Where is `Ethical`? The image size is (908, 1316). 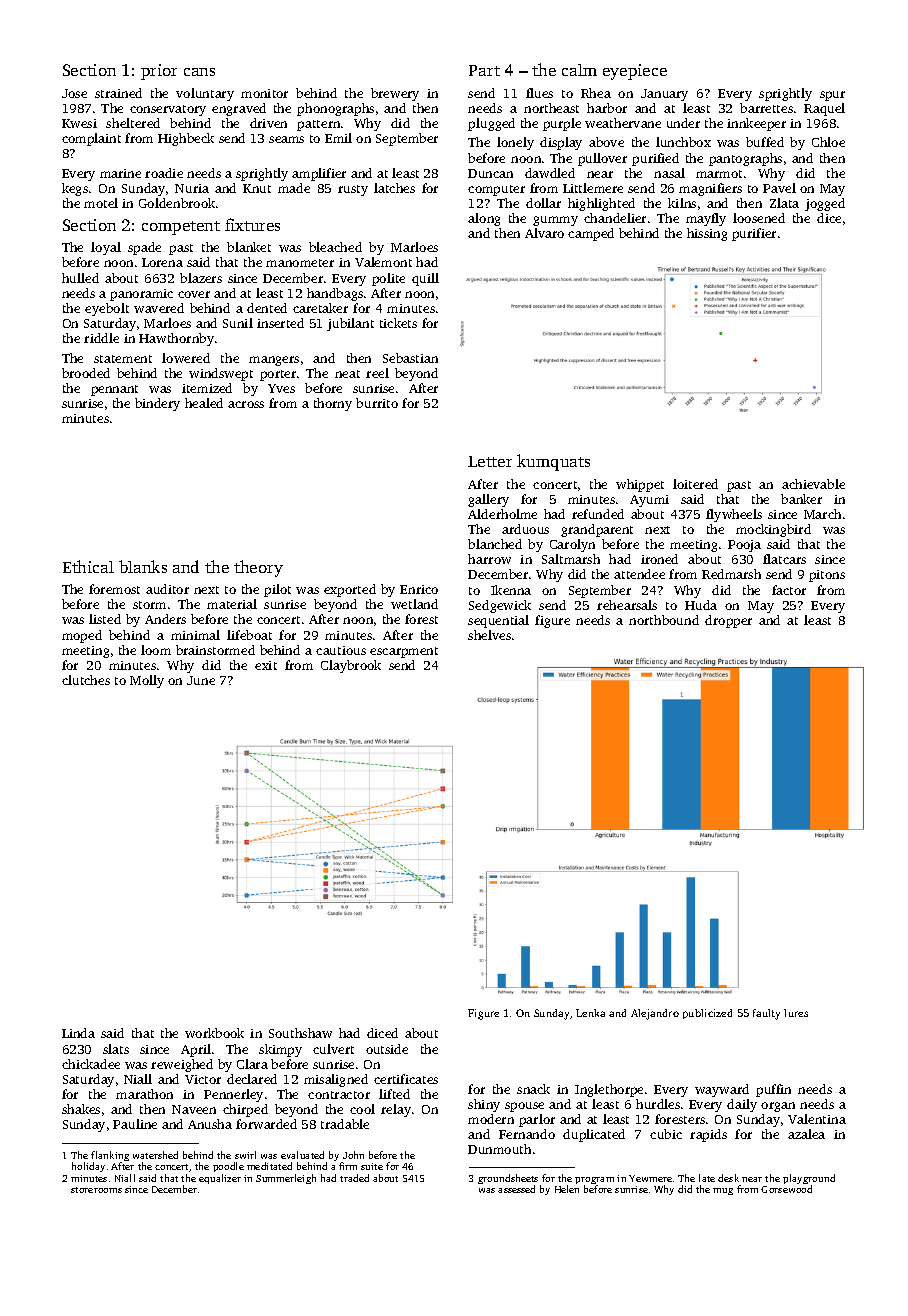
Ethical is located at coordinates (88, 566).
